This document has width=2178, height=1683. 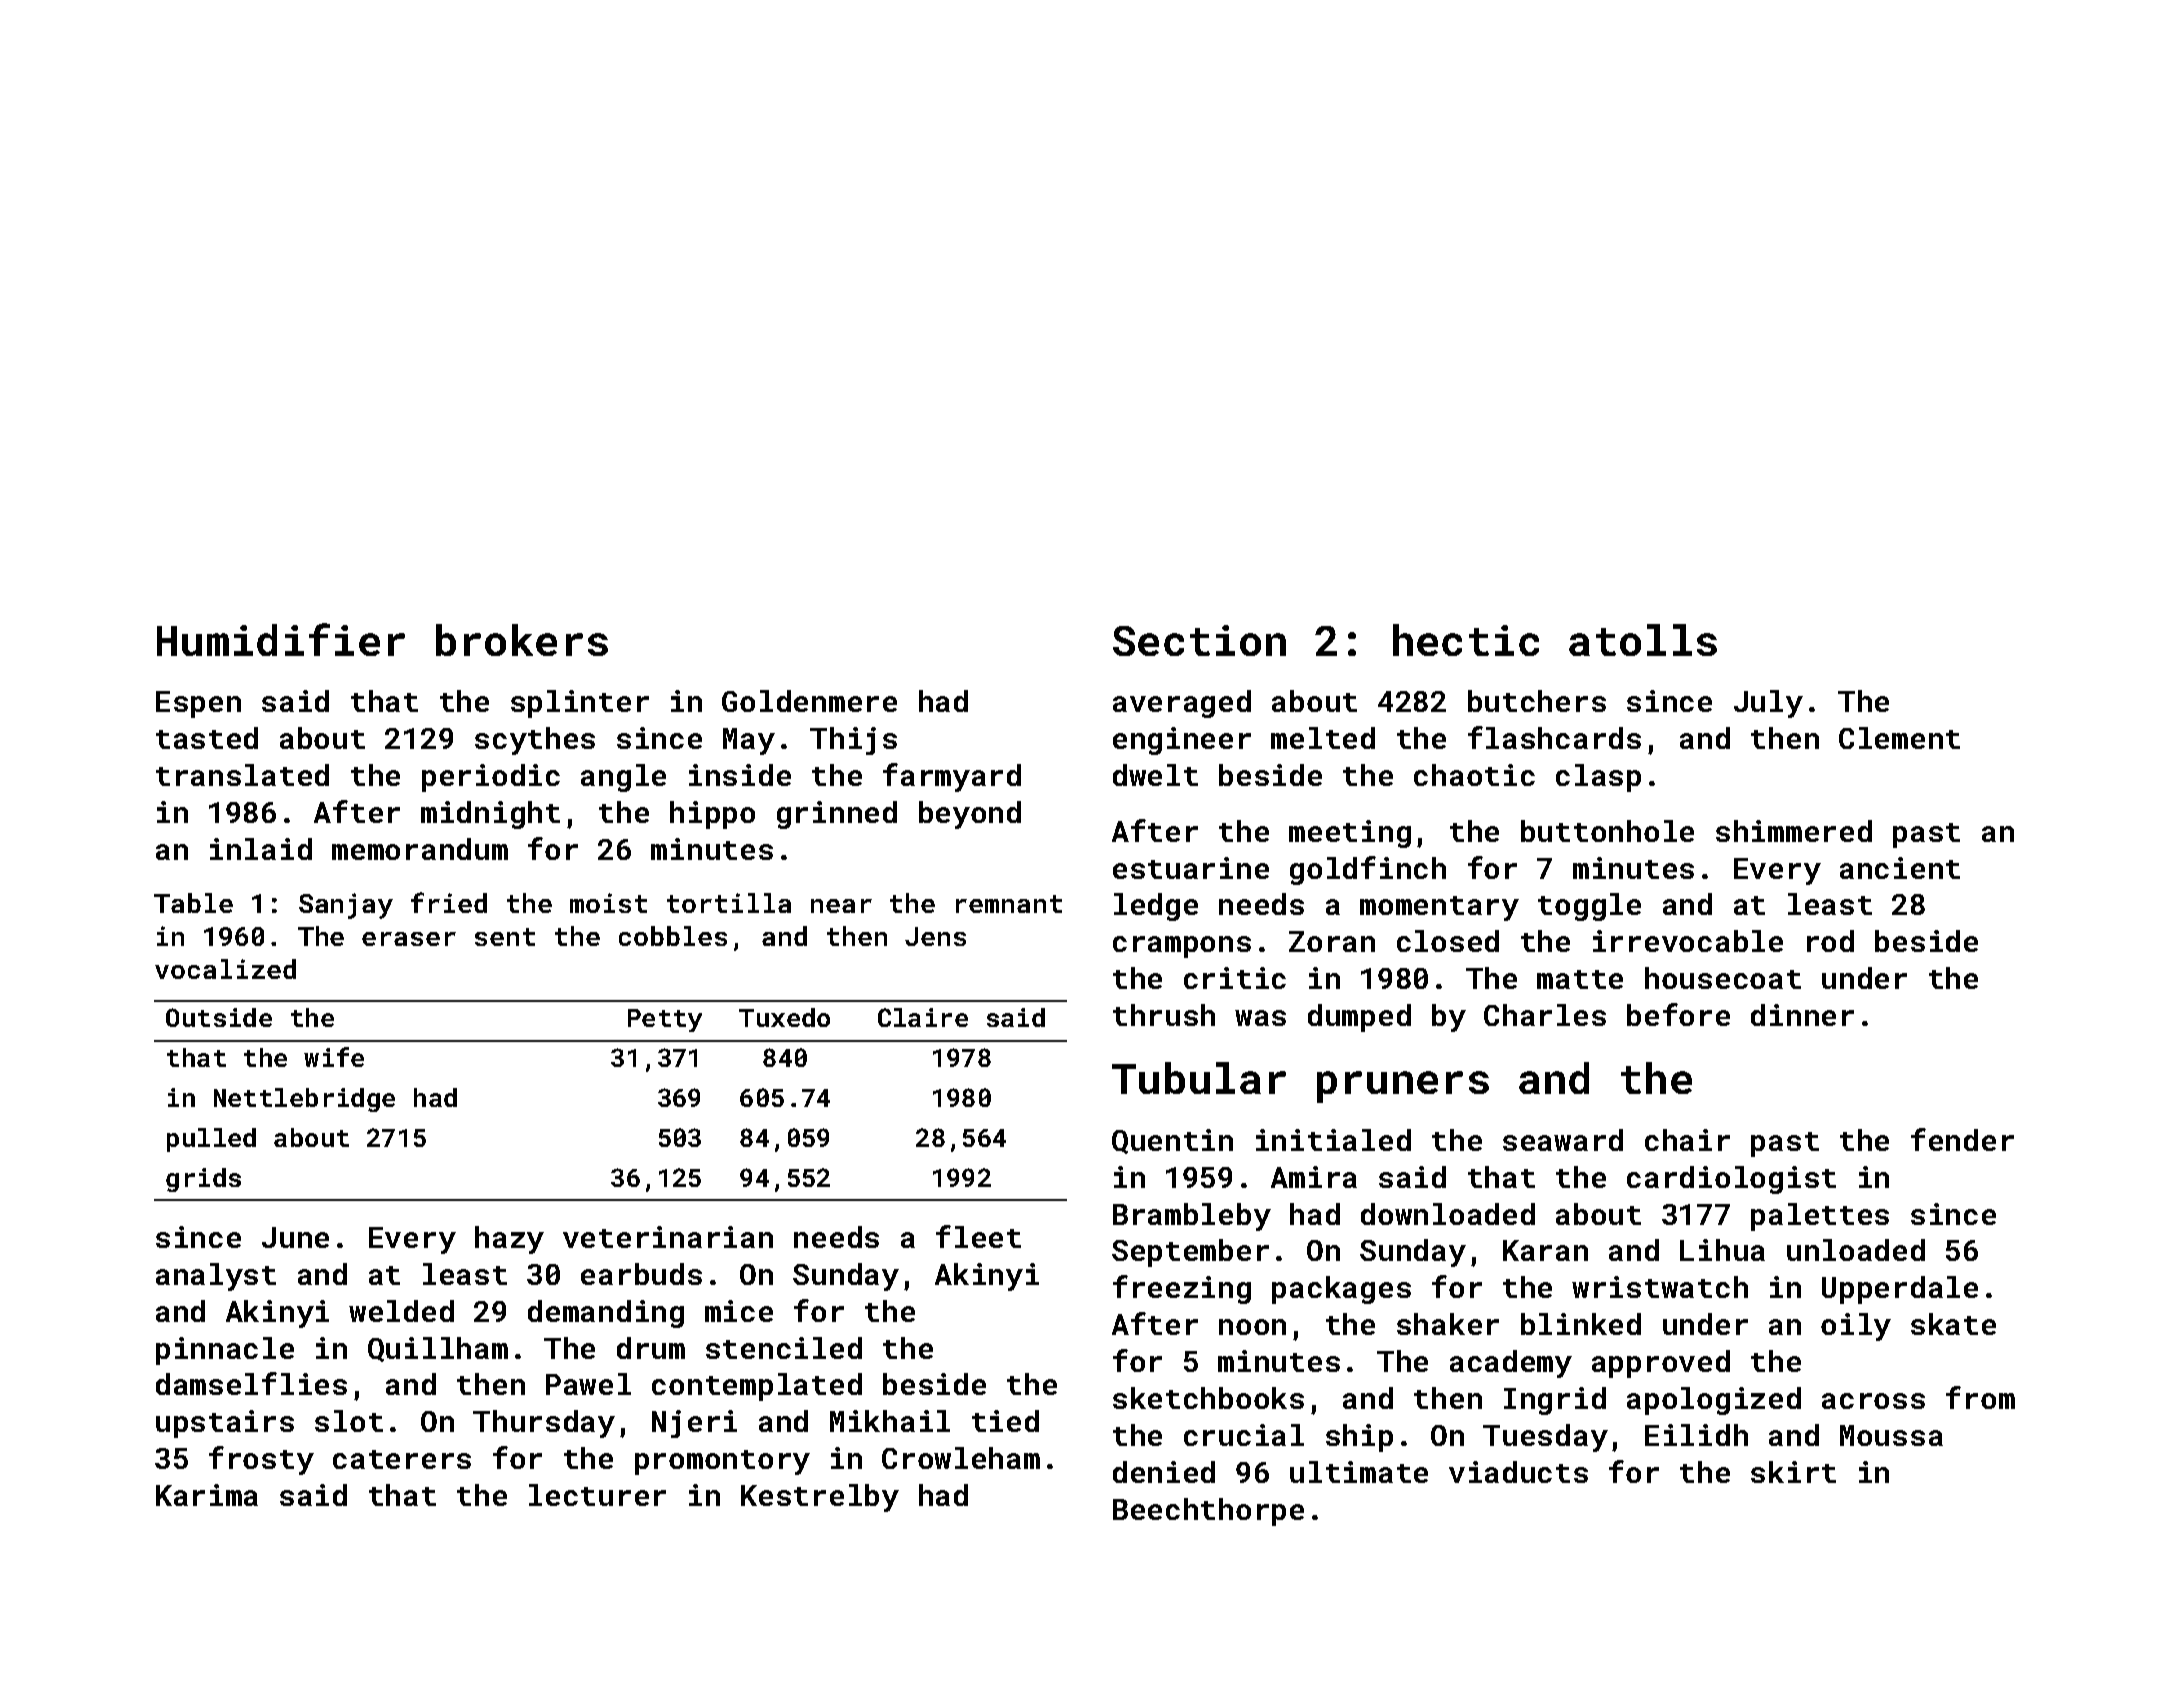 I want to click on wife, so click(x=334, y=1057).
